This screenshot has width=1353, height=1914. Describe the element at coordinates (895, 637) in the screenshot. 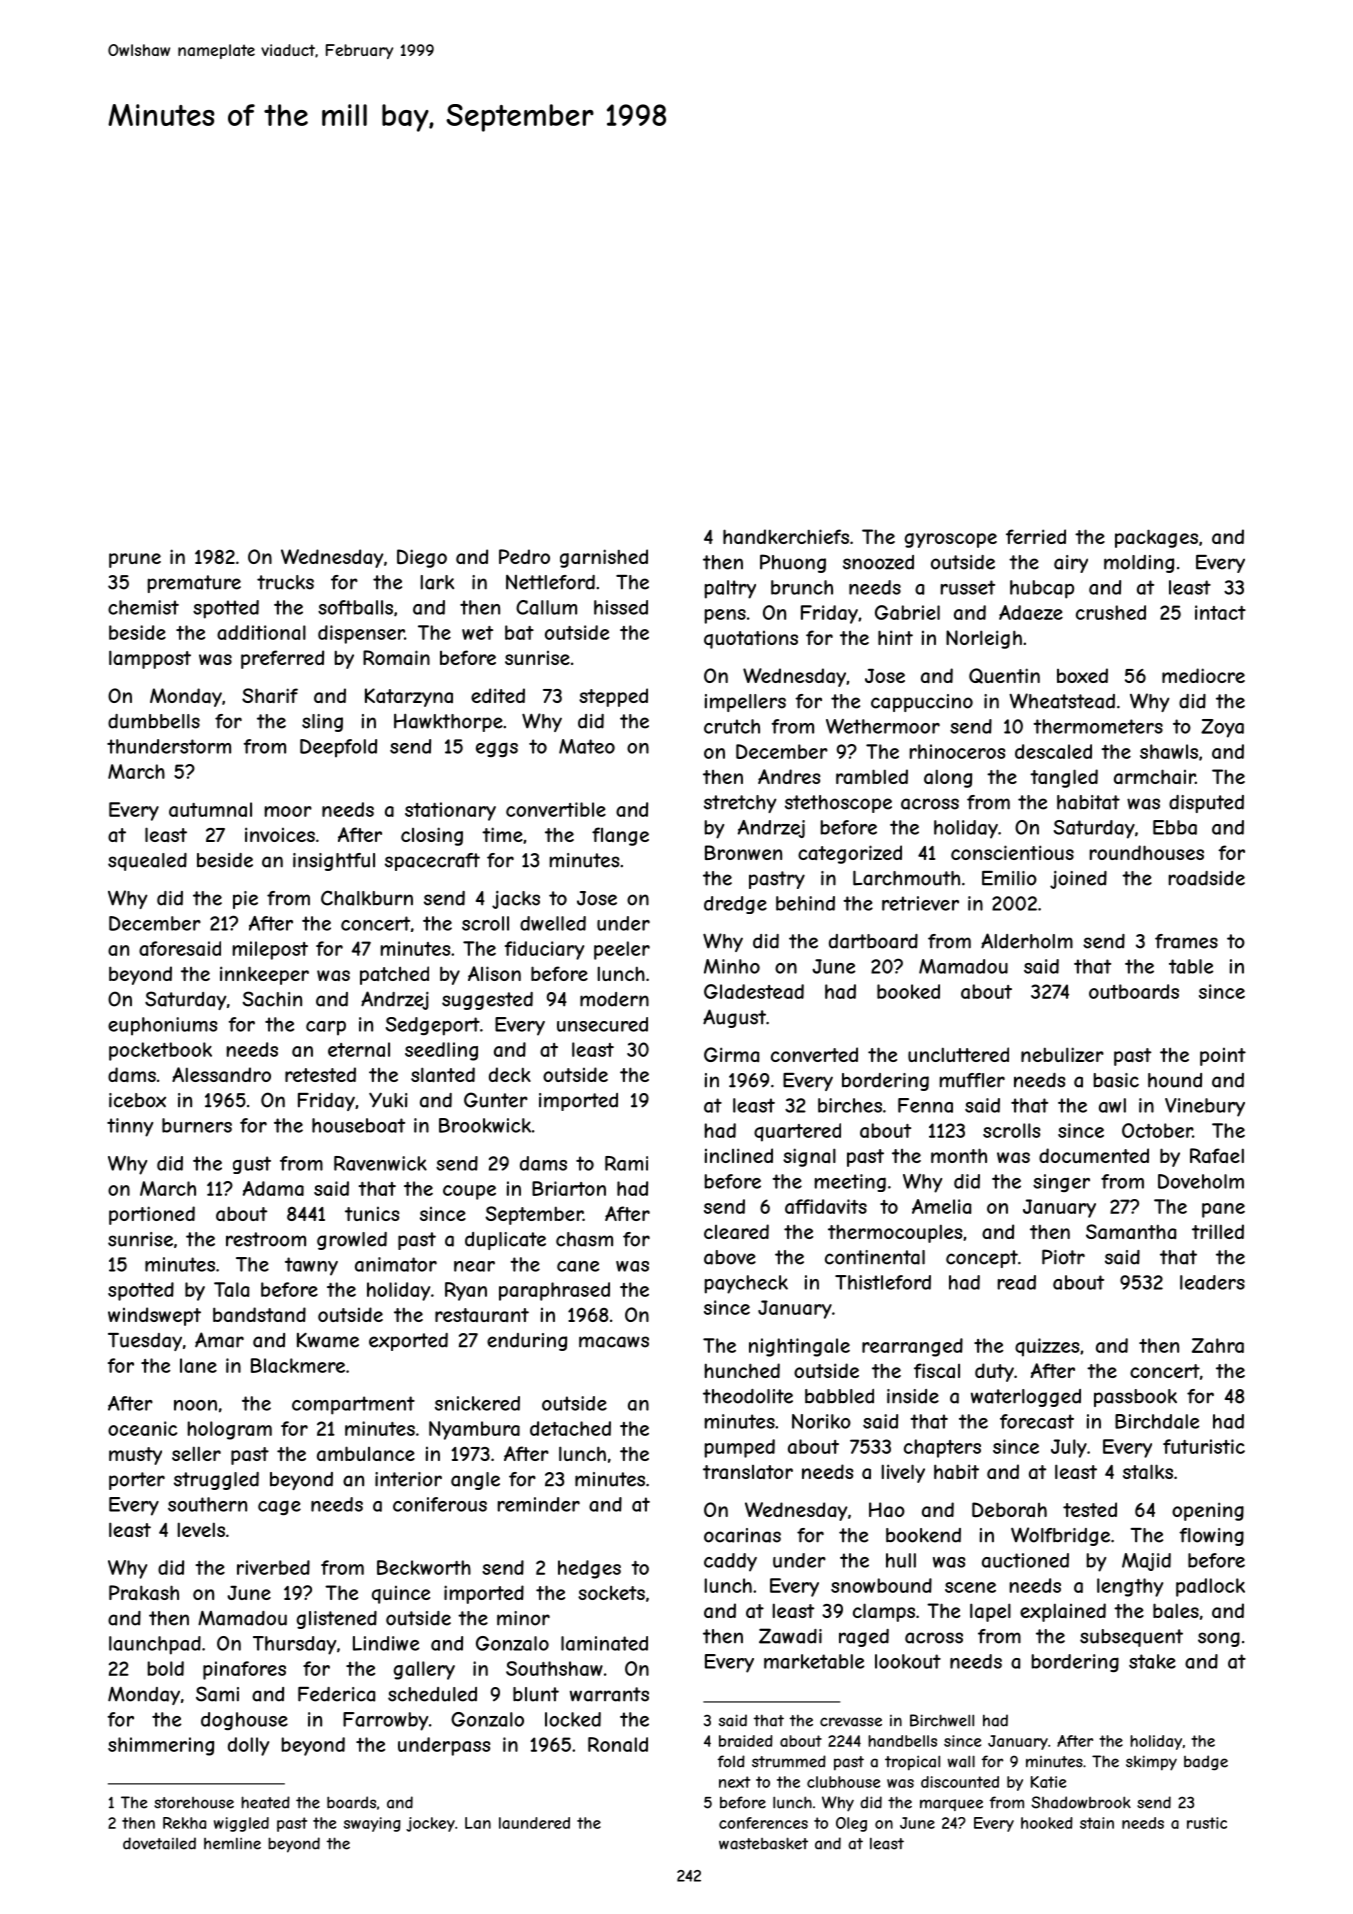

I see `hint` at that location.
